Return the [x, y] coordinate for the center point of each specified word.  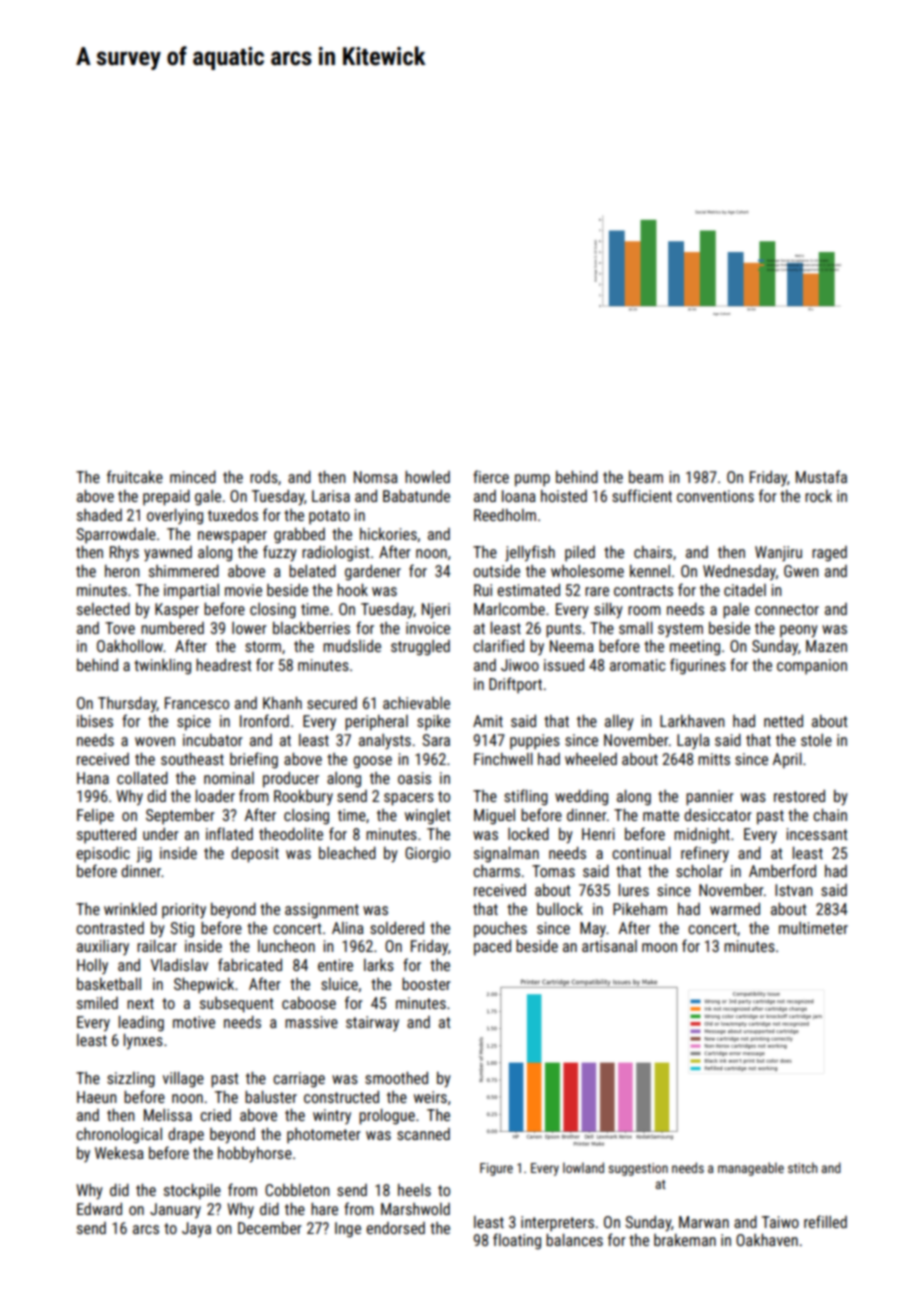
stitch [802, 1167]
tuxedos [233, 515]
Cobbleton [297, 1190]
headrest [224, 665]
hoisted [564, 496]
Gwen [801, 571]
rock [818, 496]
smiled [97, 1003]
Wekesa [119, 1153]
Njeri [436, 611]
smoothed [396, 1078]
